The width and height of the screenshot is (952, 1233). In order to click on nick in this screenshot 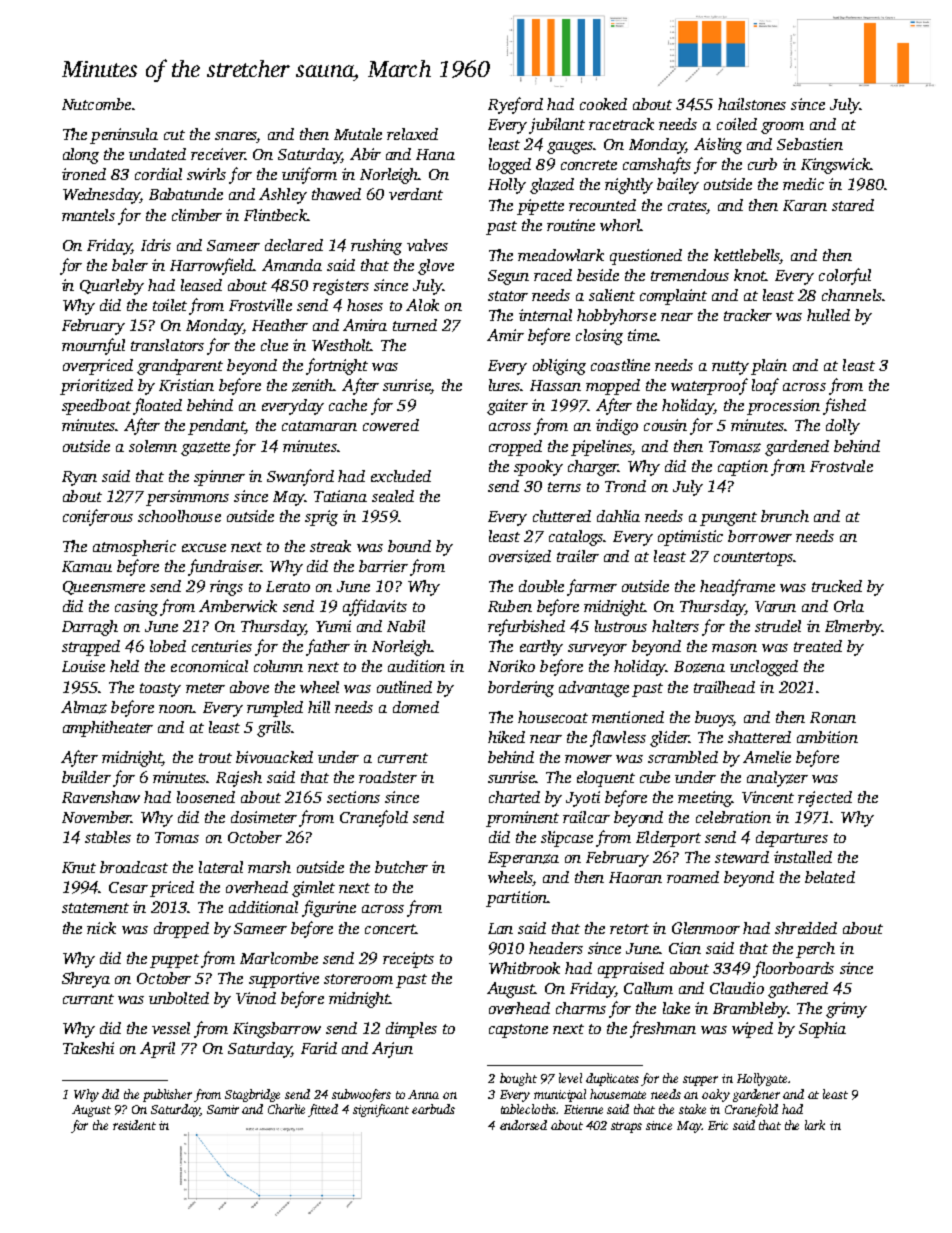, I will do `click(101, 928)`.
